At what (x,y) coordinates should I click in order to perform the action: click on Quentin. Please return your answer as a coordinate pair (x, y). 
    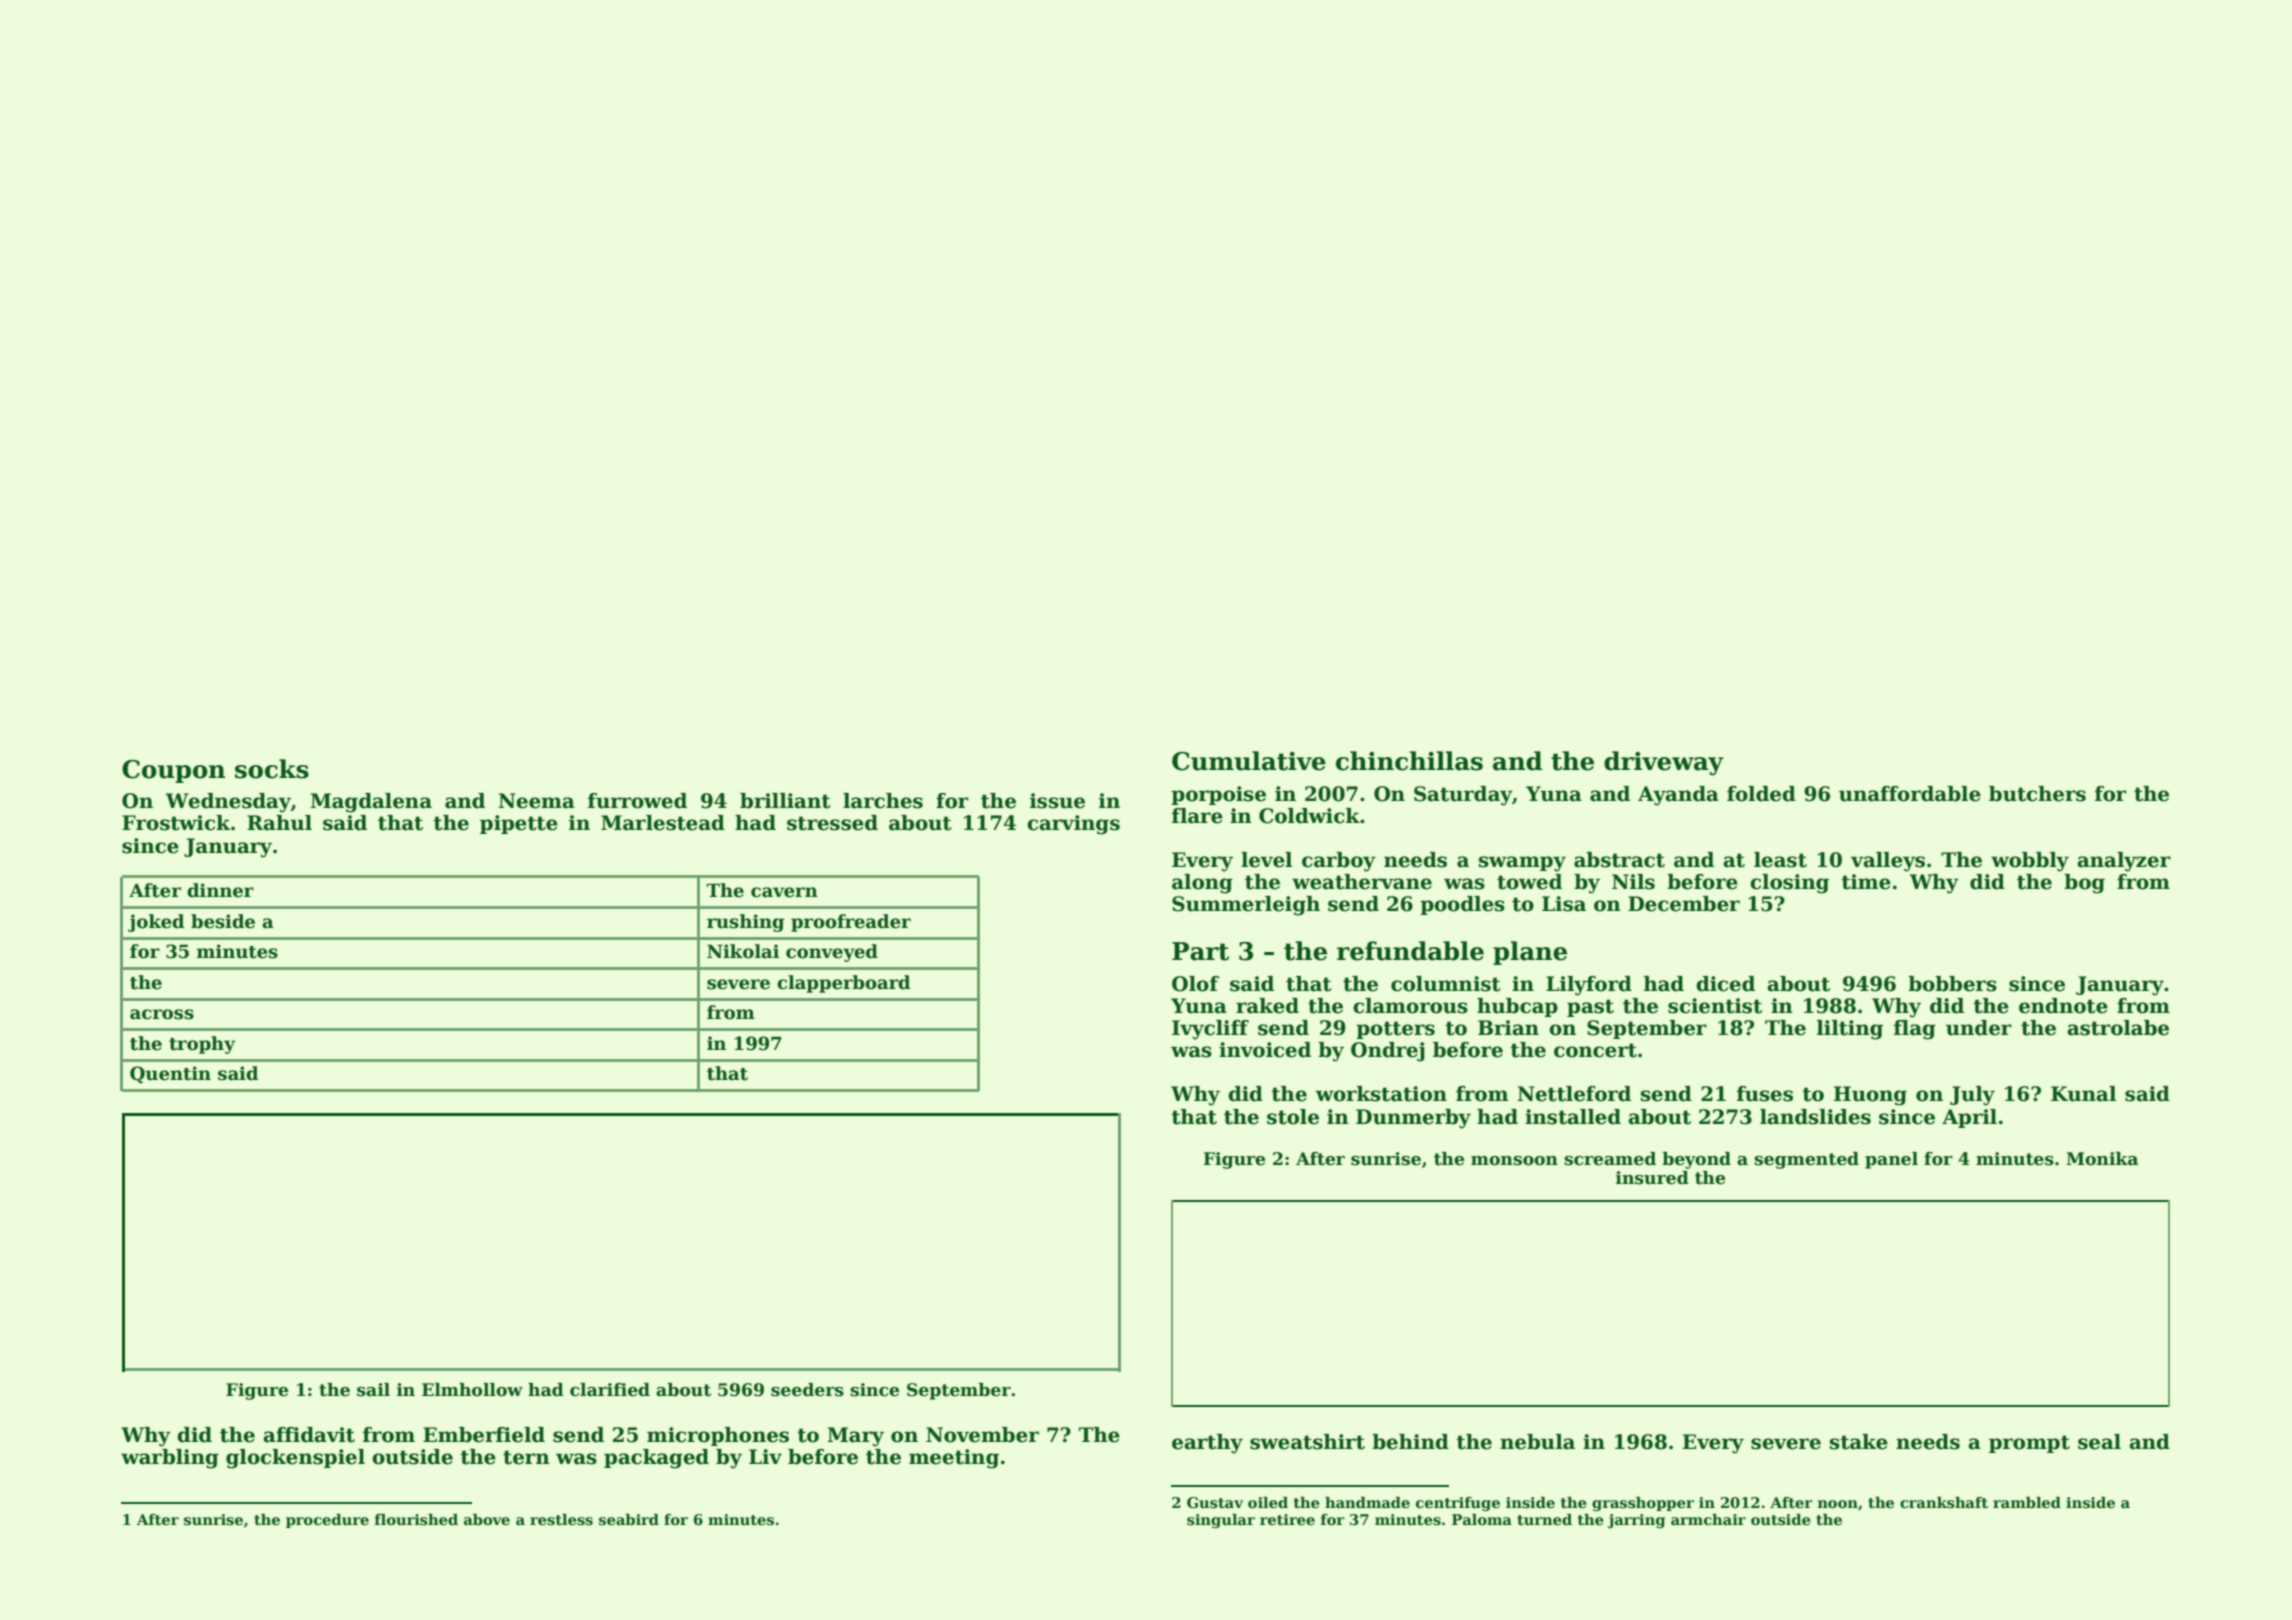
    Looking at the image, I should click on (170, 1075).
